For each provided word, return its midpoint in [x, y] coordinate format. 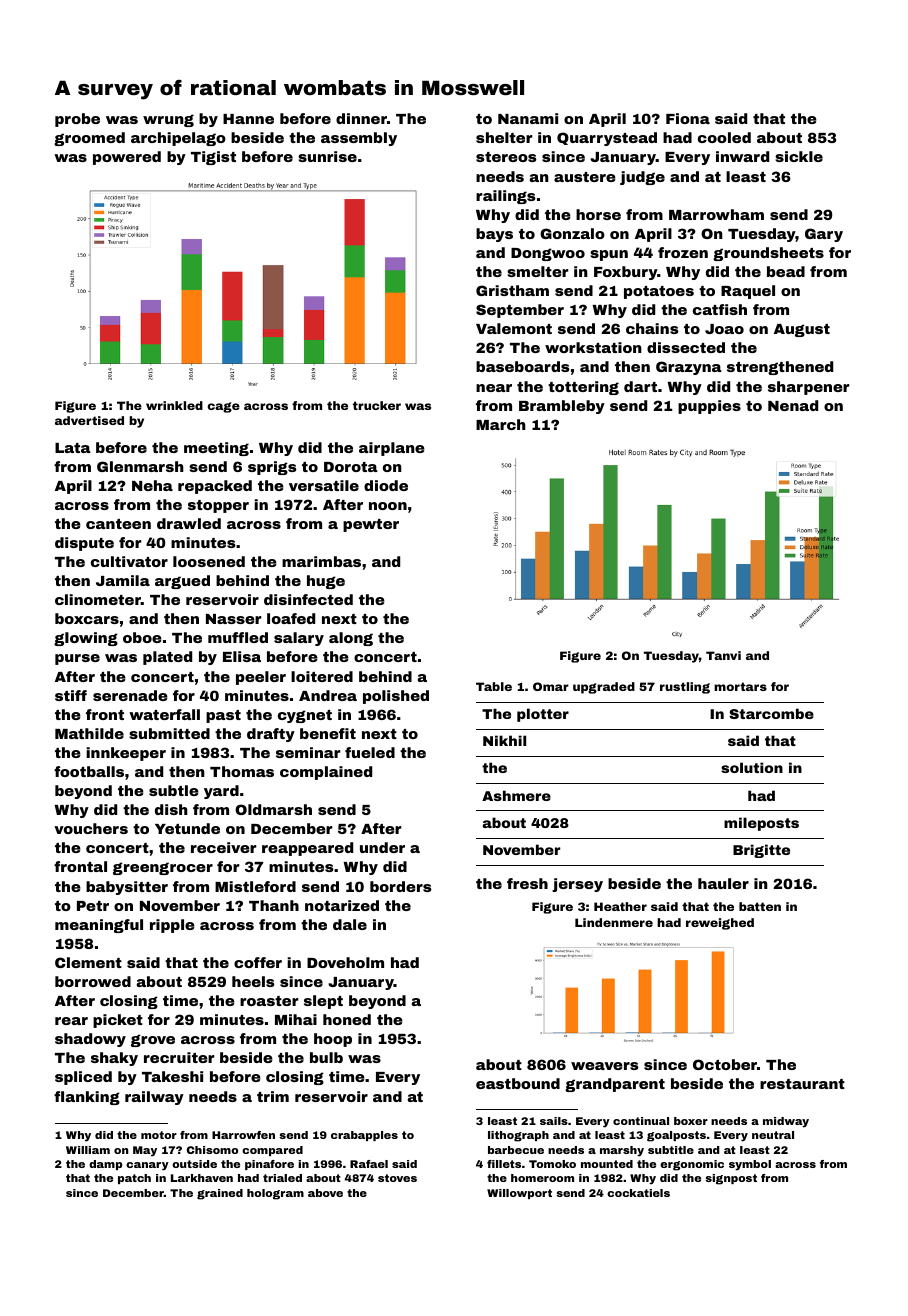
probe [77, 120]
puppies [709, 407]
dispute [84, 544]
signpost [731, 1179]
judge [642, 178]
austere [585, 177]
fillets [504, 1164]
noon [388, 506]
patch [134, 1179]
